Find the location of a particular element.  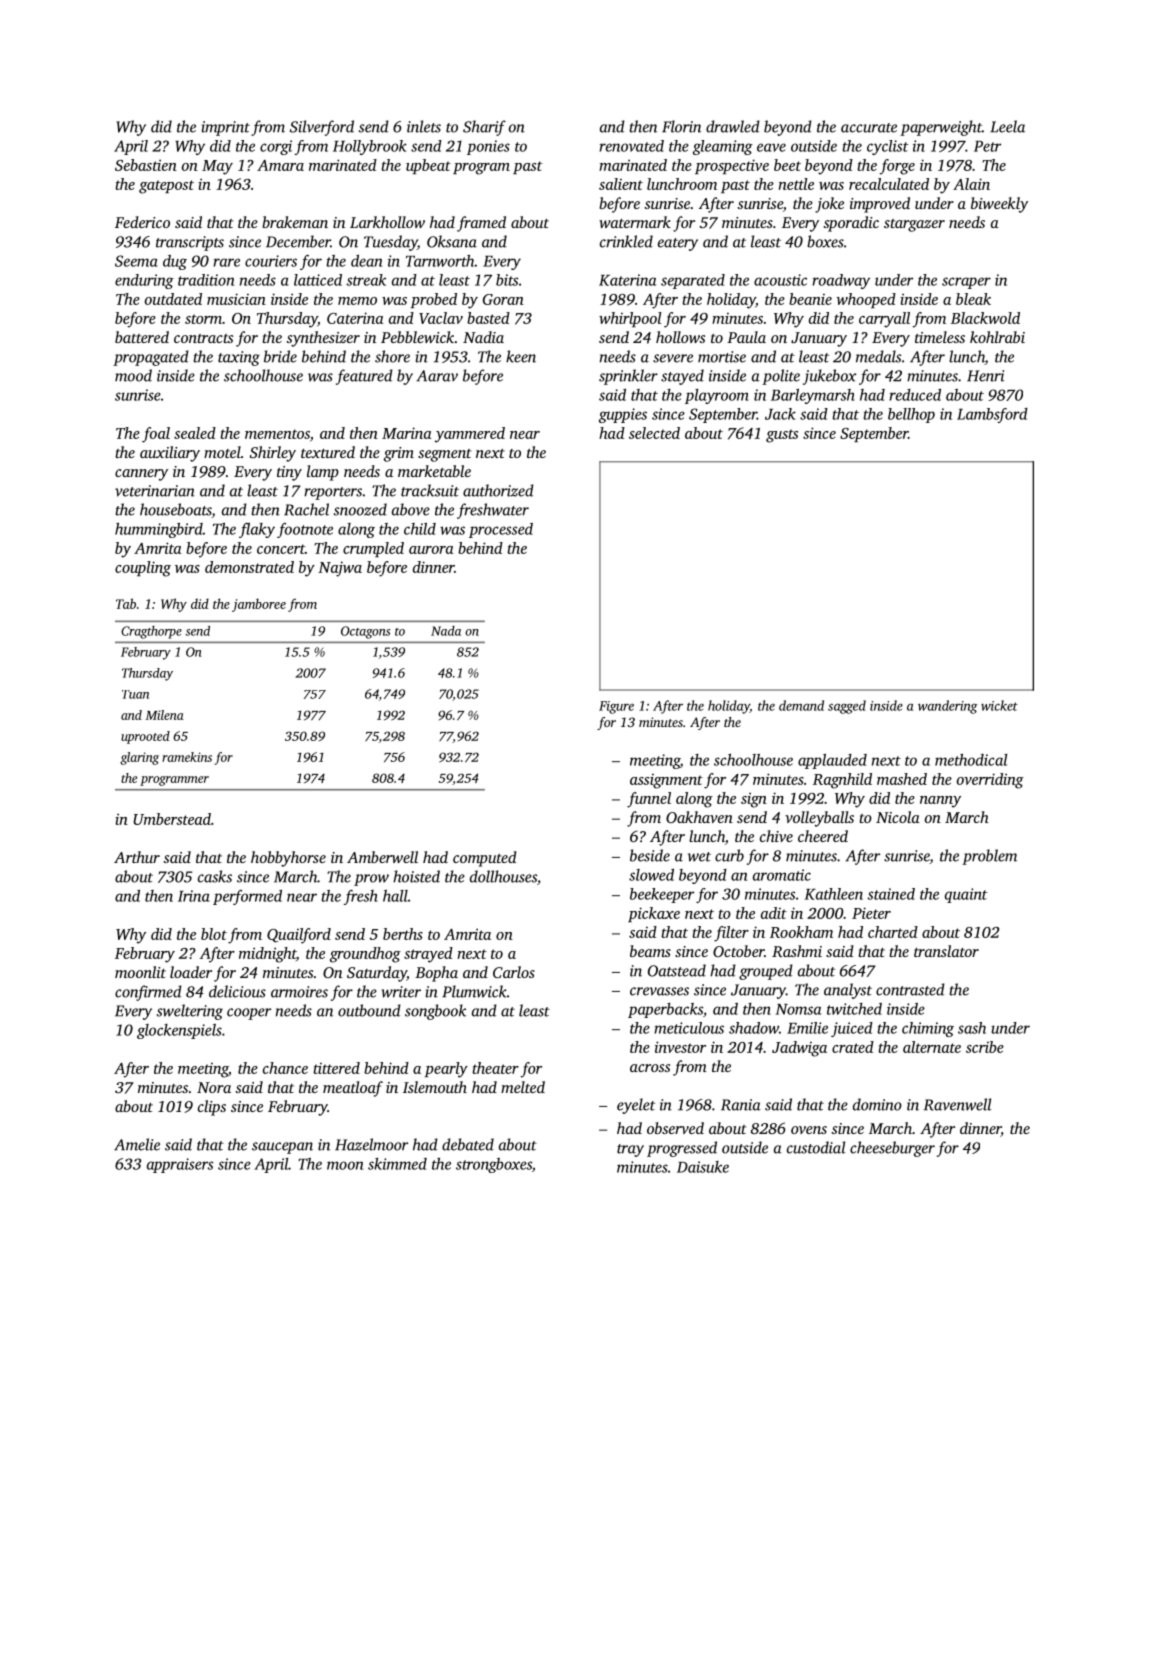

glockenspiels is located at coordinates (179, 1031).
